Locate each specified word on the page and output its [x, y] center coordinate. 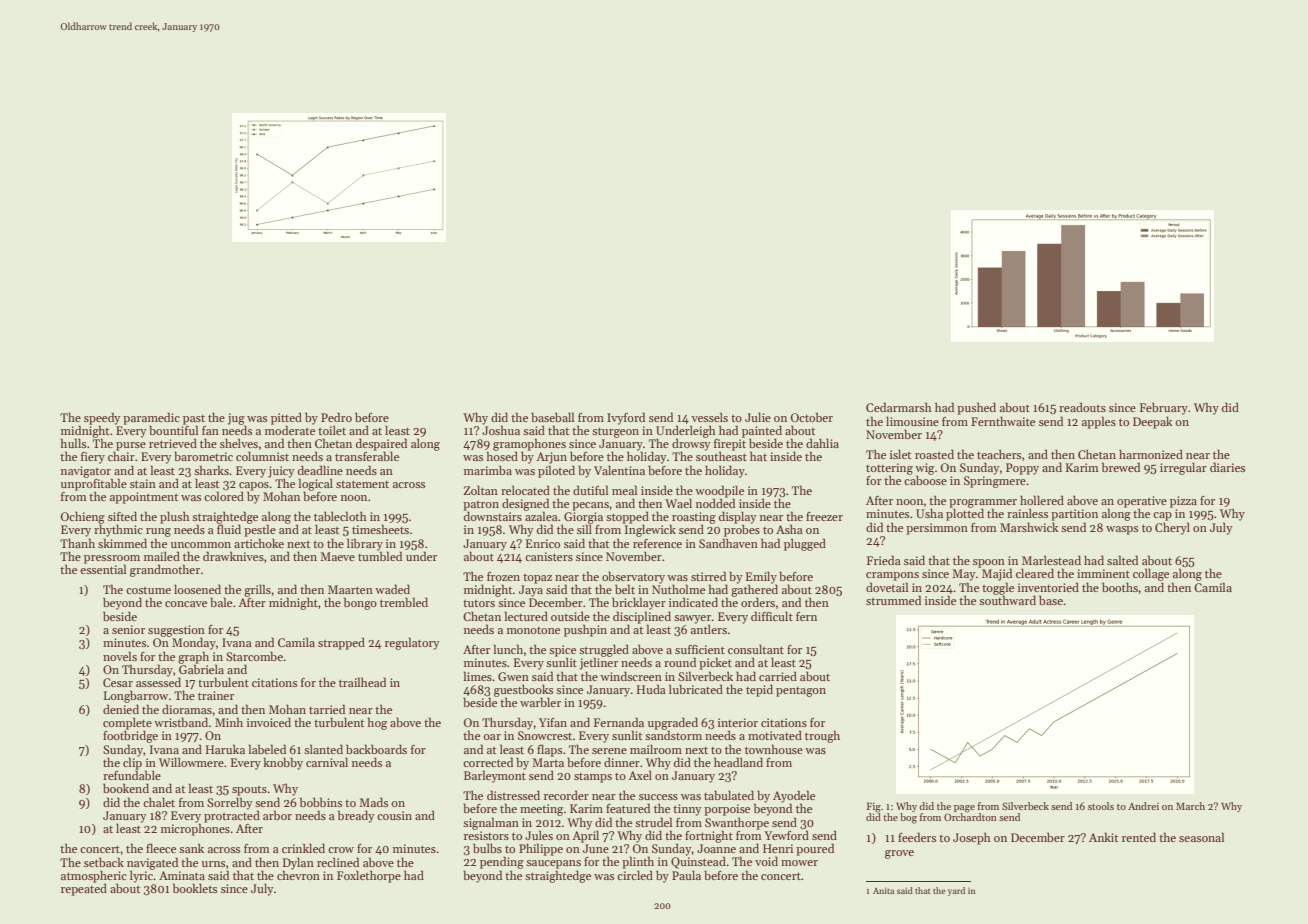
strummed [893, 600]
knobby [283, 763]
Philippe [541, 849]
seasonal [1201, 837]
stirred [708, 576]
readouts [1082, 407]
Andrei [1143, 806]
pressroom [112, 559]
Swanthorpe [737, 823]
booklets [195, 888]
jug [236, 419]
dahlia [822, 443]
